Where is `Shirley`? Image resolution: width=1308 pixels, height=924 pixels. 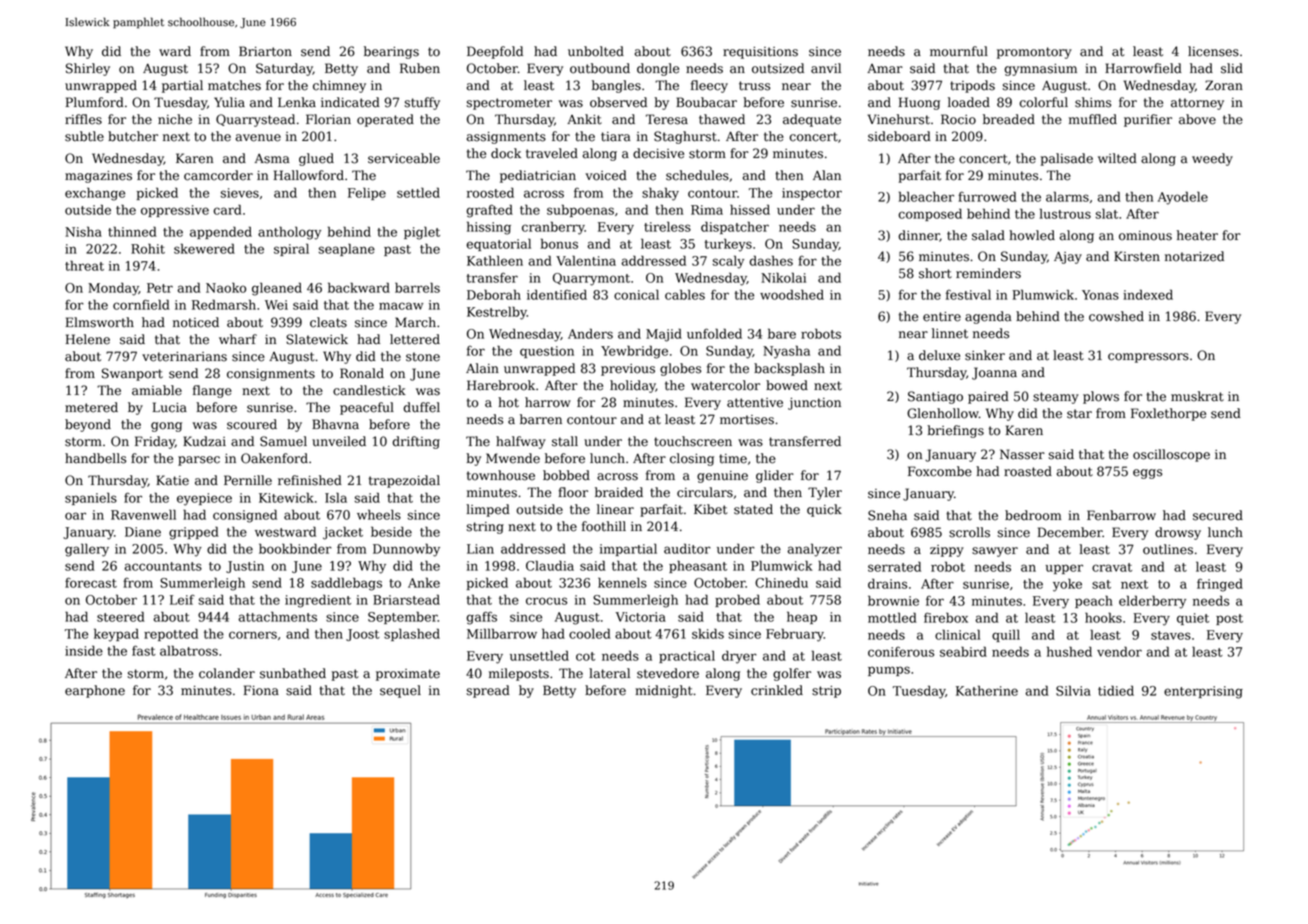 Shirley is located at coordinates (88, 69).
